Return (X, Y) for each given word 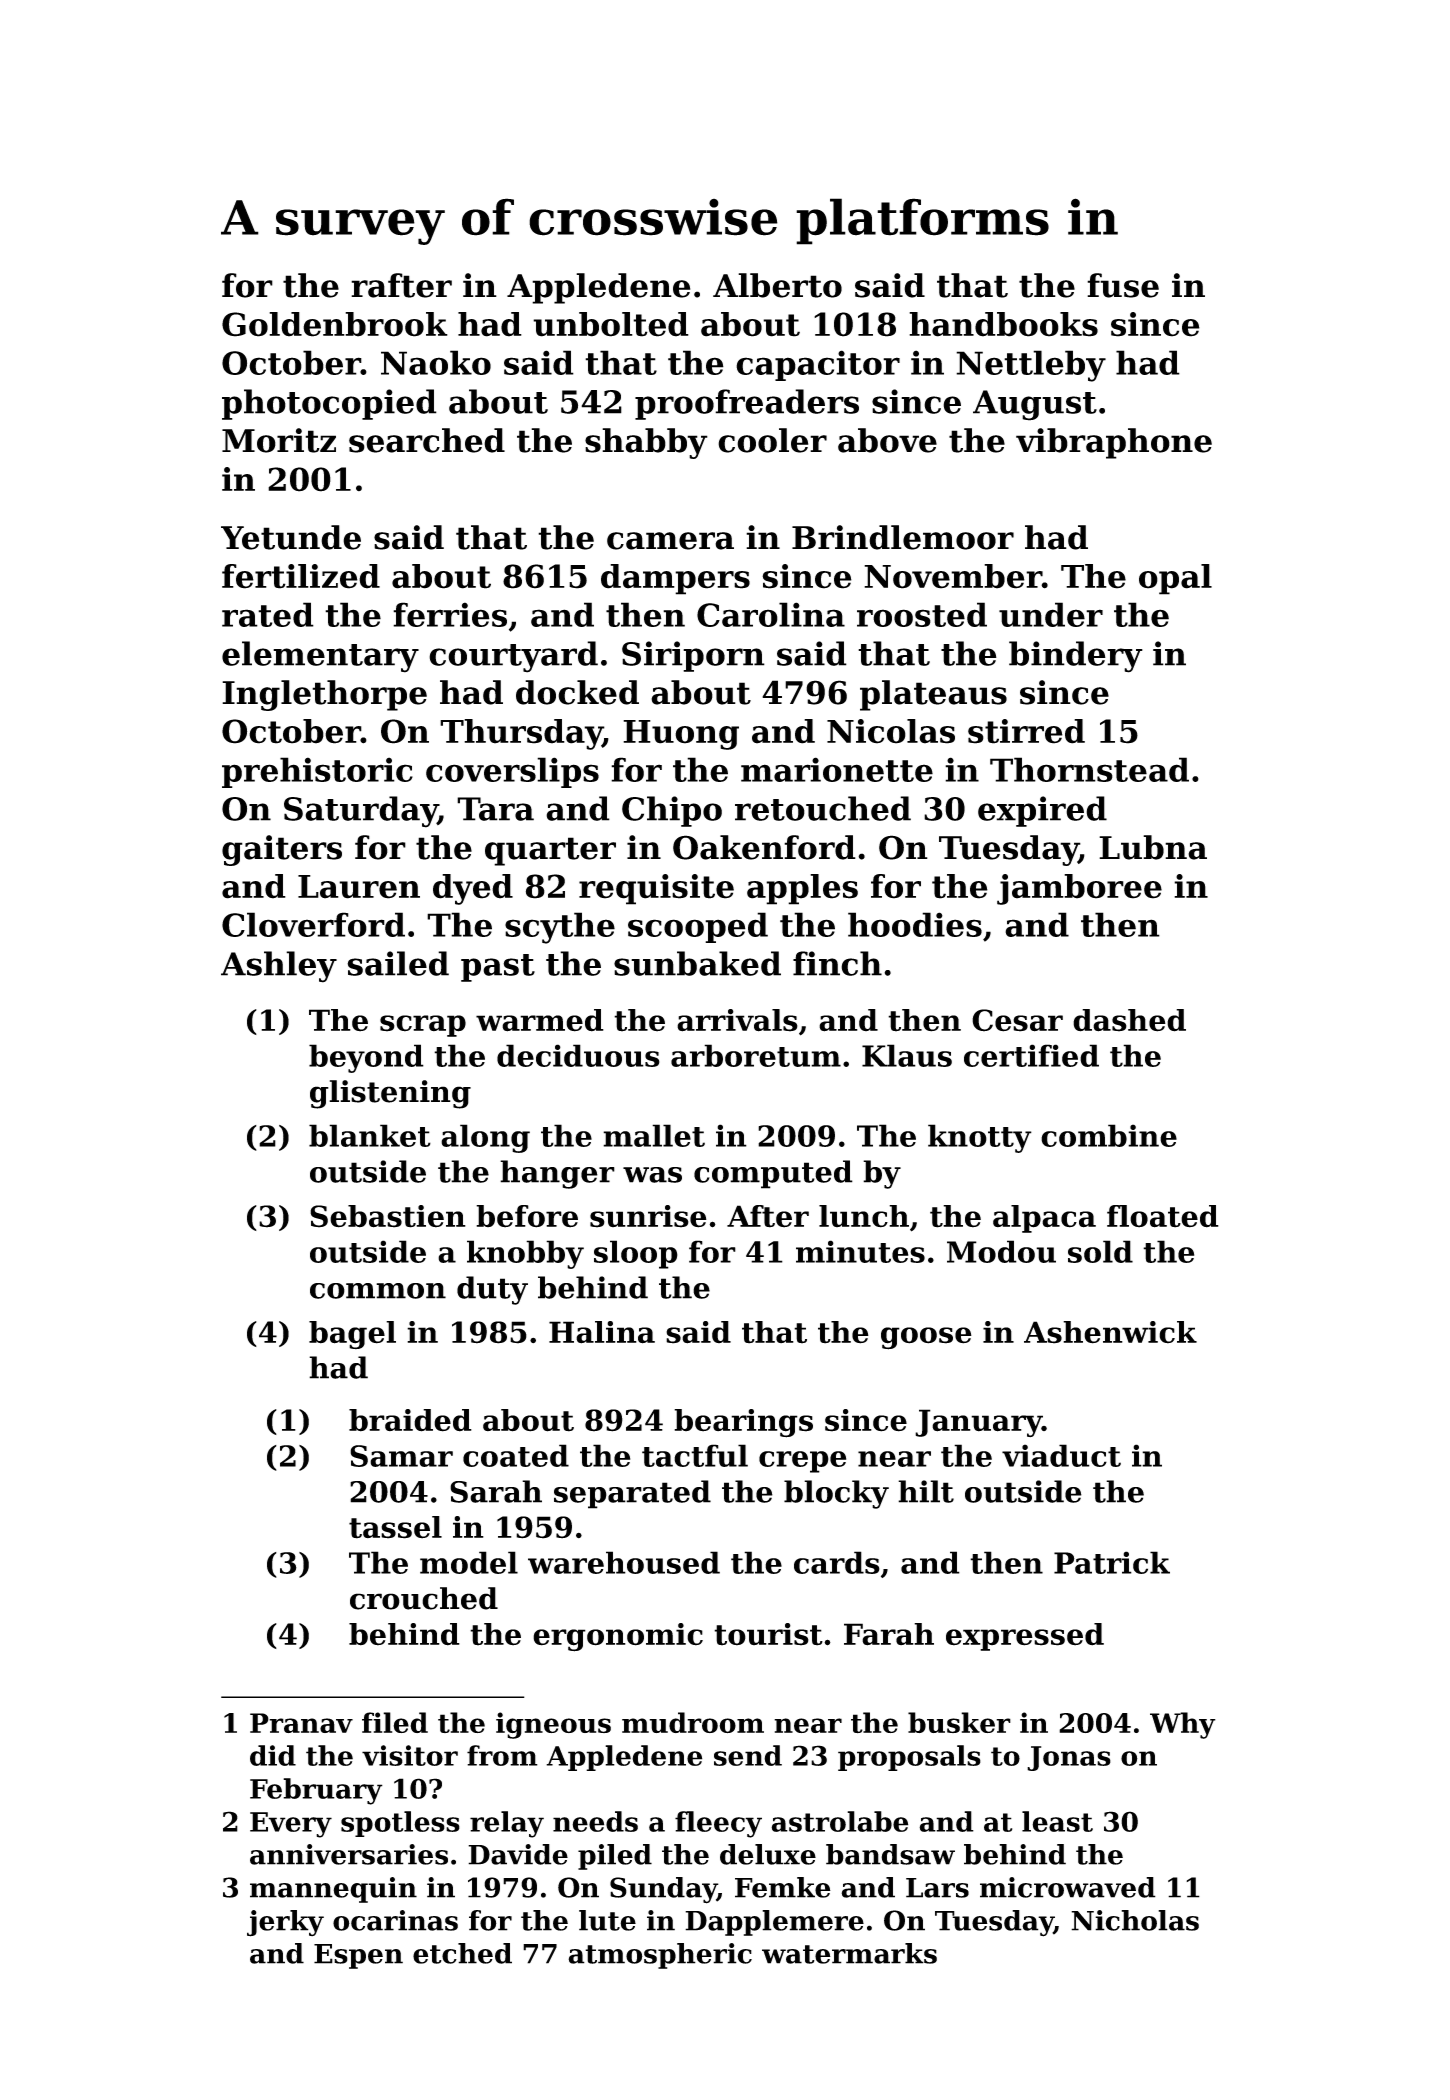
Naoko (436, 362)
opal (1175, 579)
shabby (646, 443)
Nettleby (1031, 366)
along (485, 1138)
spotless (400, 1824)
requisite (656, 889)
